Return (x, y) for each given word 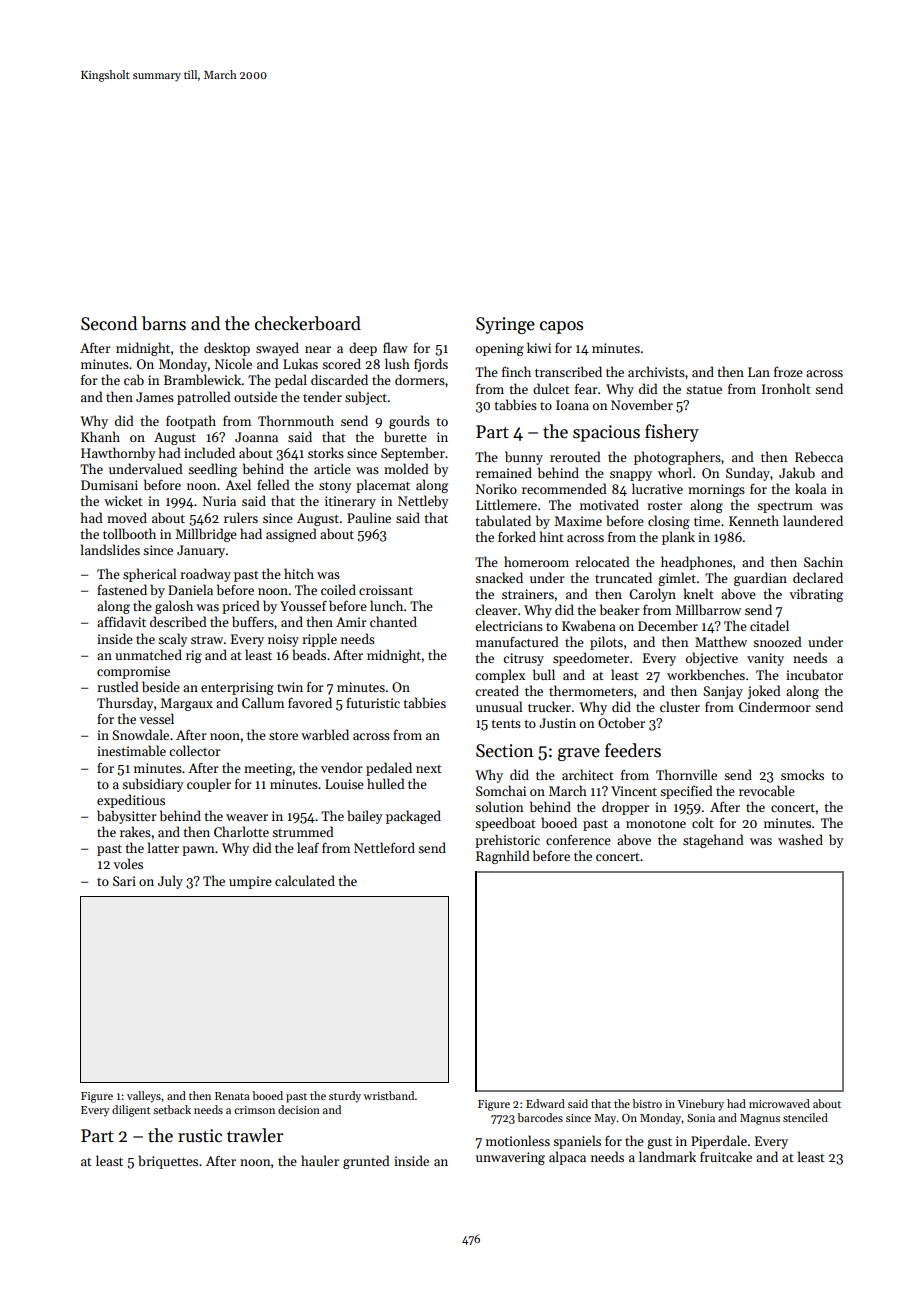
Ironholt (786, 388)
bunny (524, 458)
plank (678, 538)
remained (504, 472)
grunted (366, 1162)
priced (241, 607)
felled (273, 484)
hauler (320, 1160)
